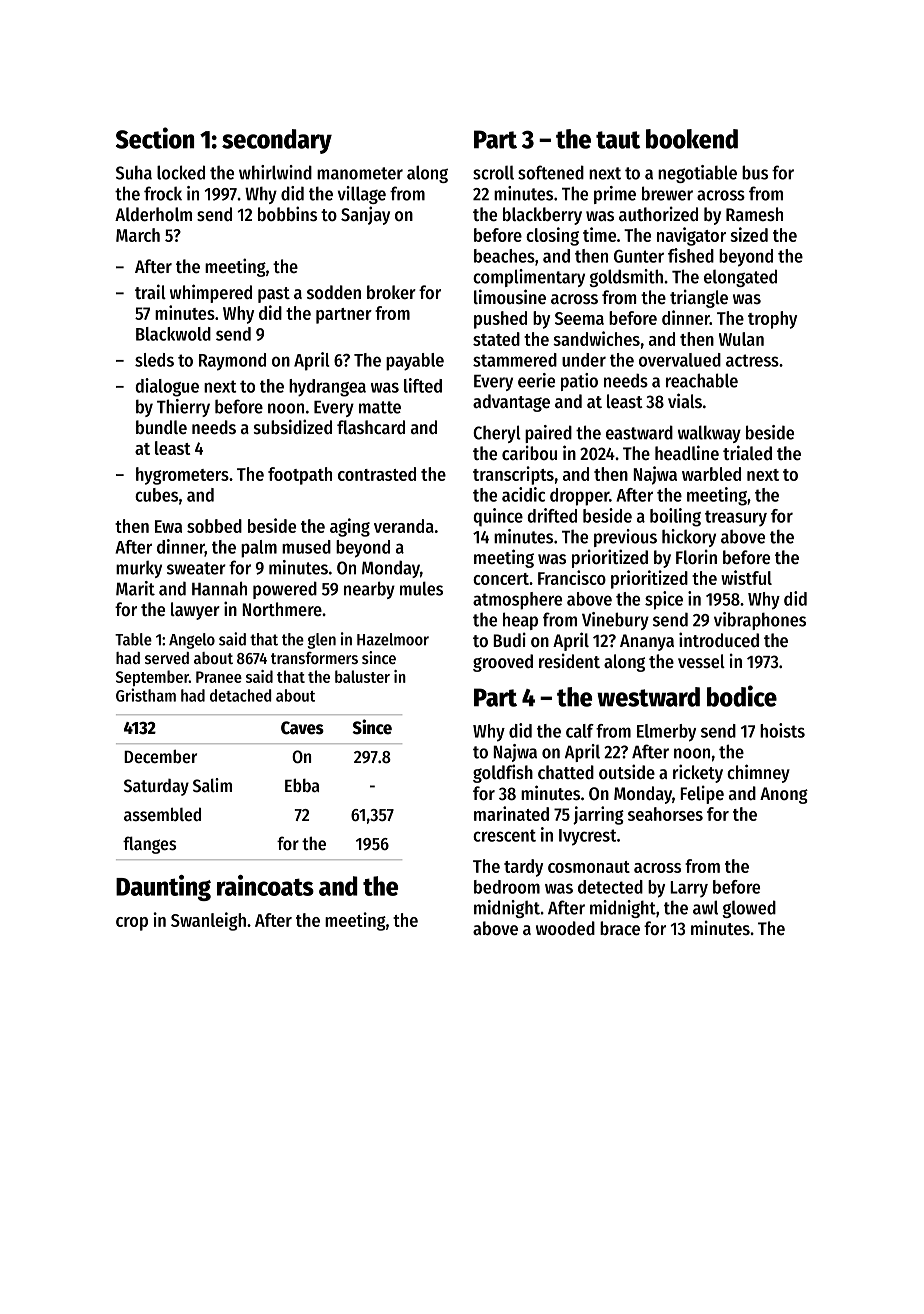  I want to click on contrasted, so click(377, 474).
